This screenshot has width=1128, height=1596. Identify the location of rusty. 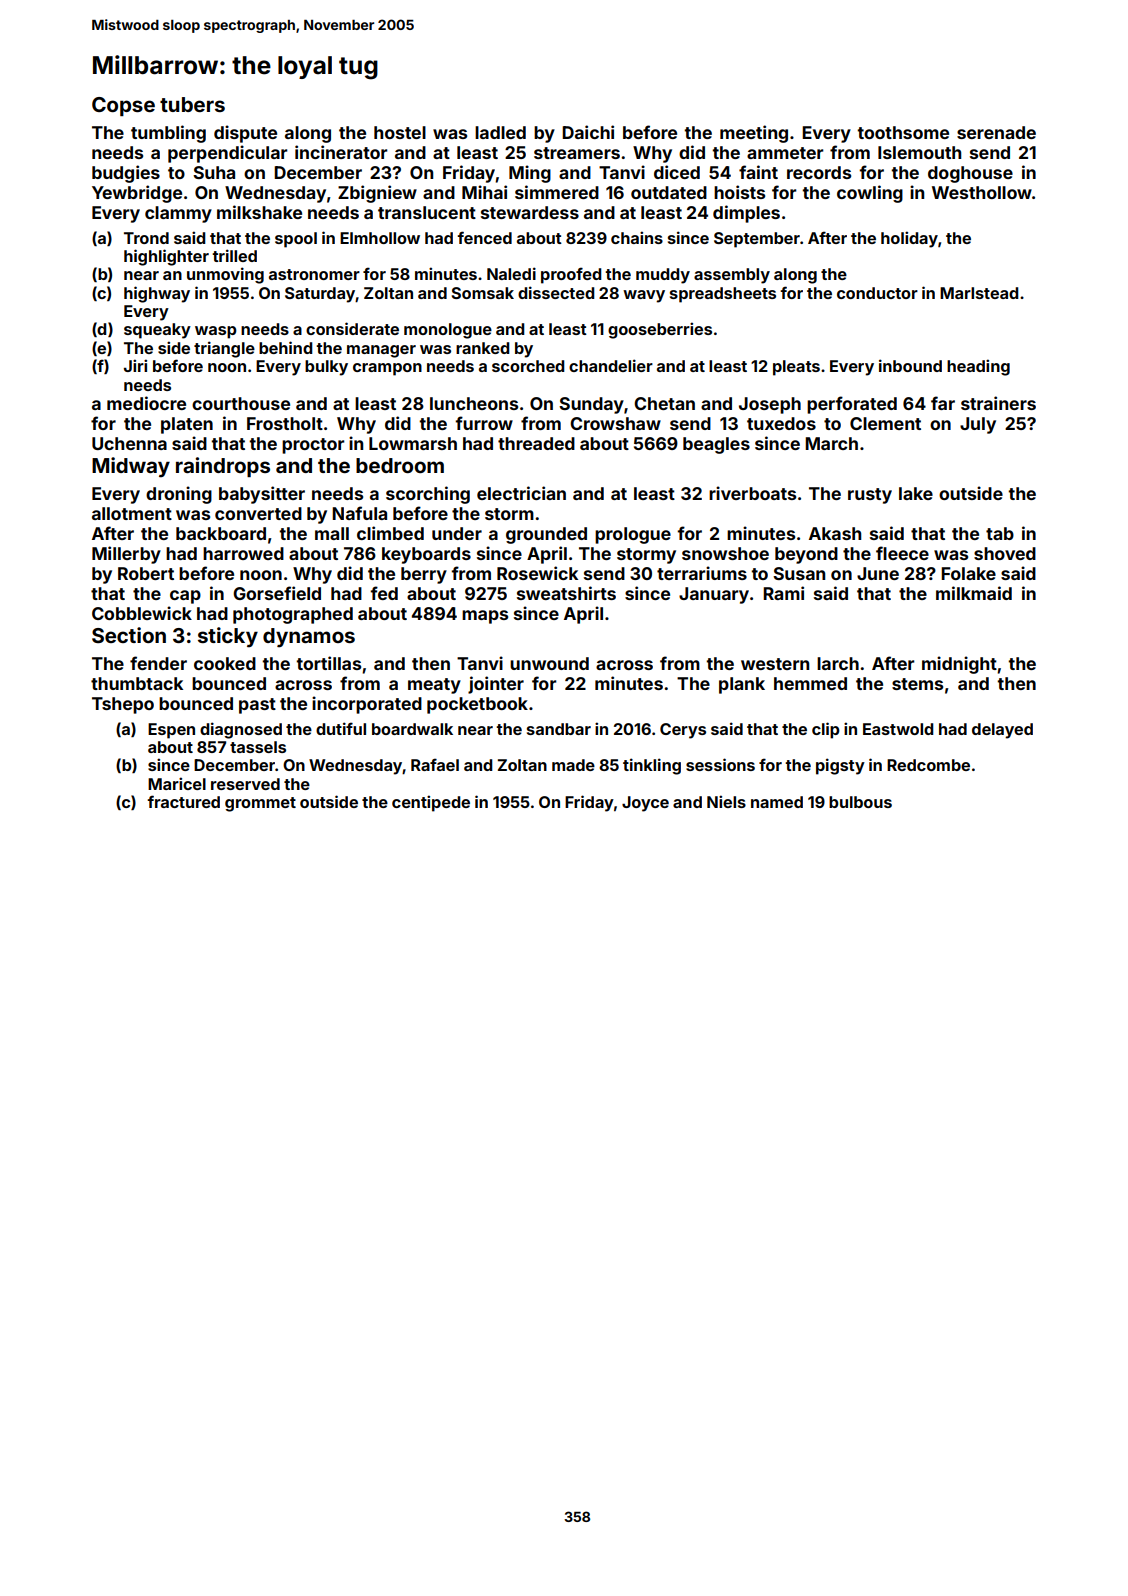
(870, 496).
